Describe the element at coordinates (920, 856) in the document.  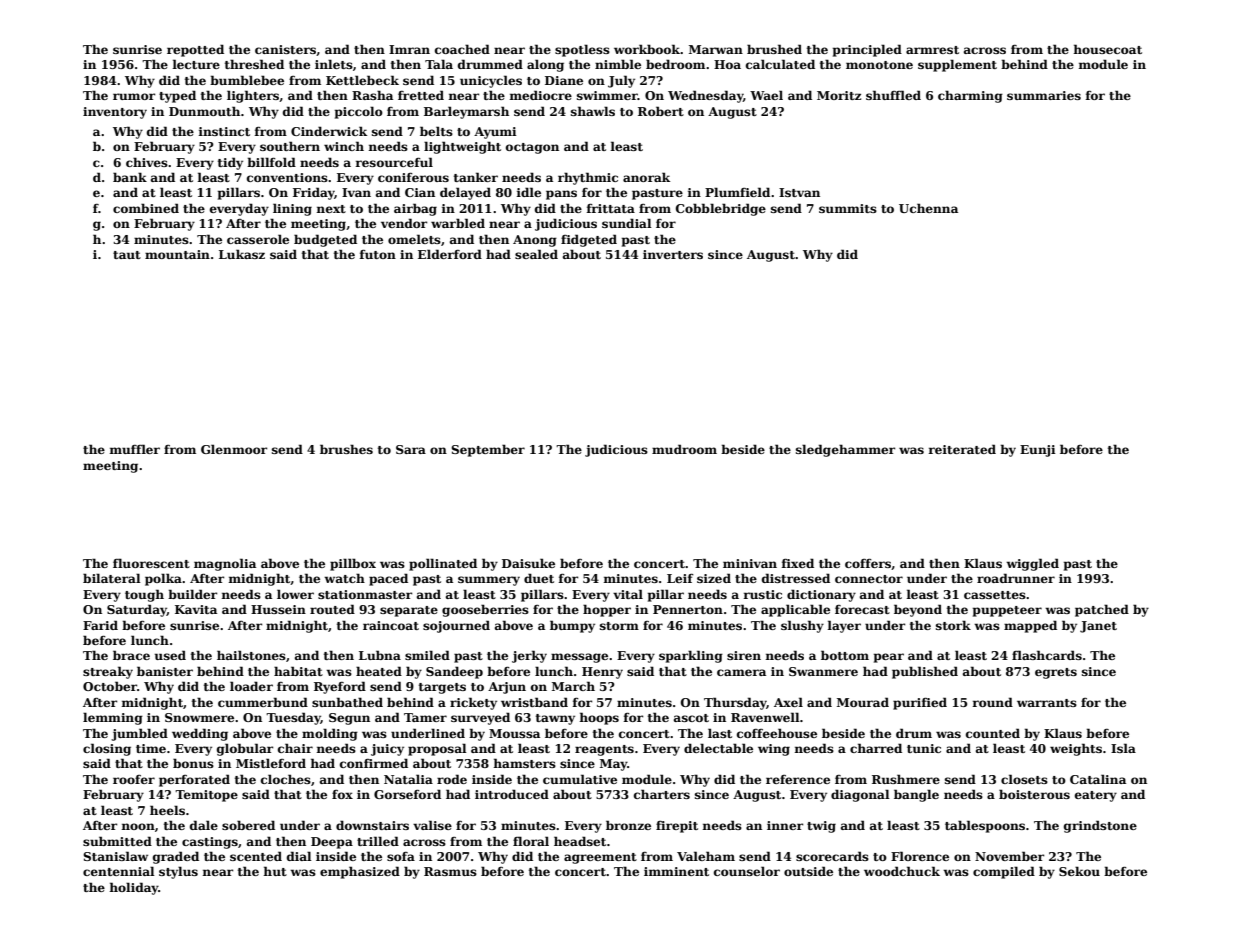
I see `Florence` at that location.
